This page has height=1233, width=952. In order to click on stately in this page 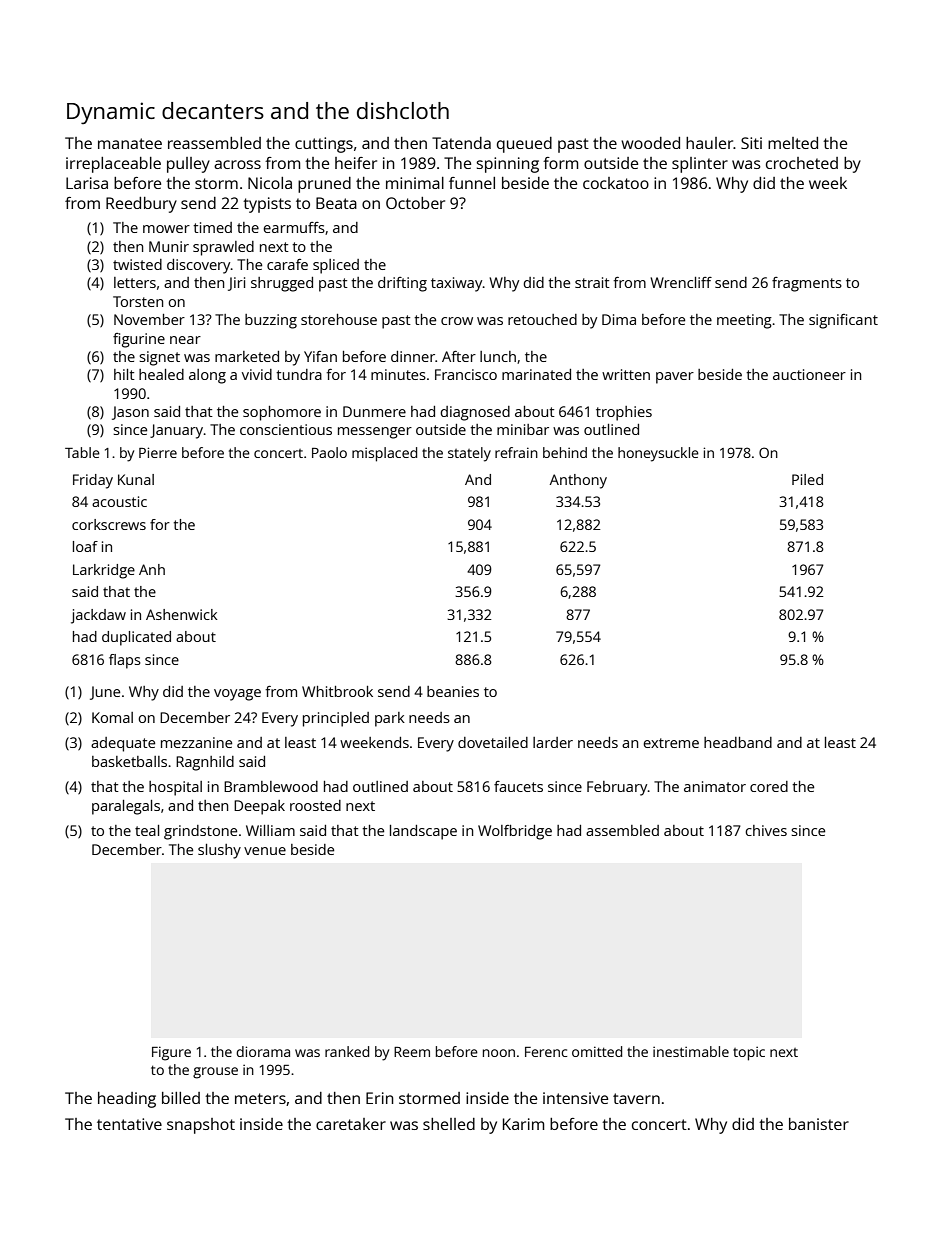, I will do `click(469, 454)`.
